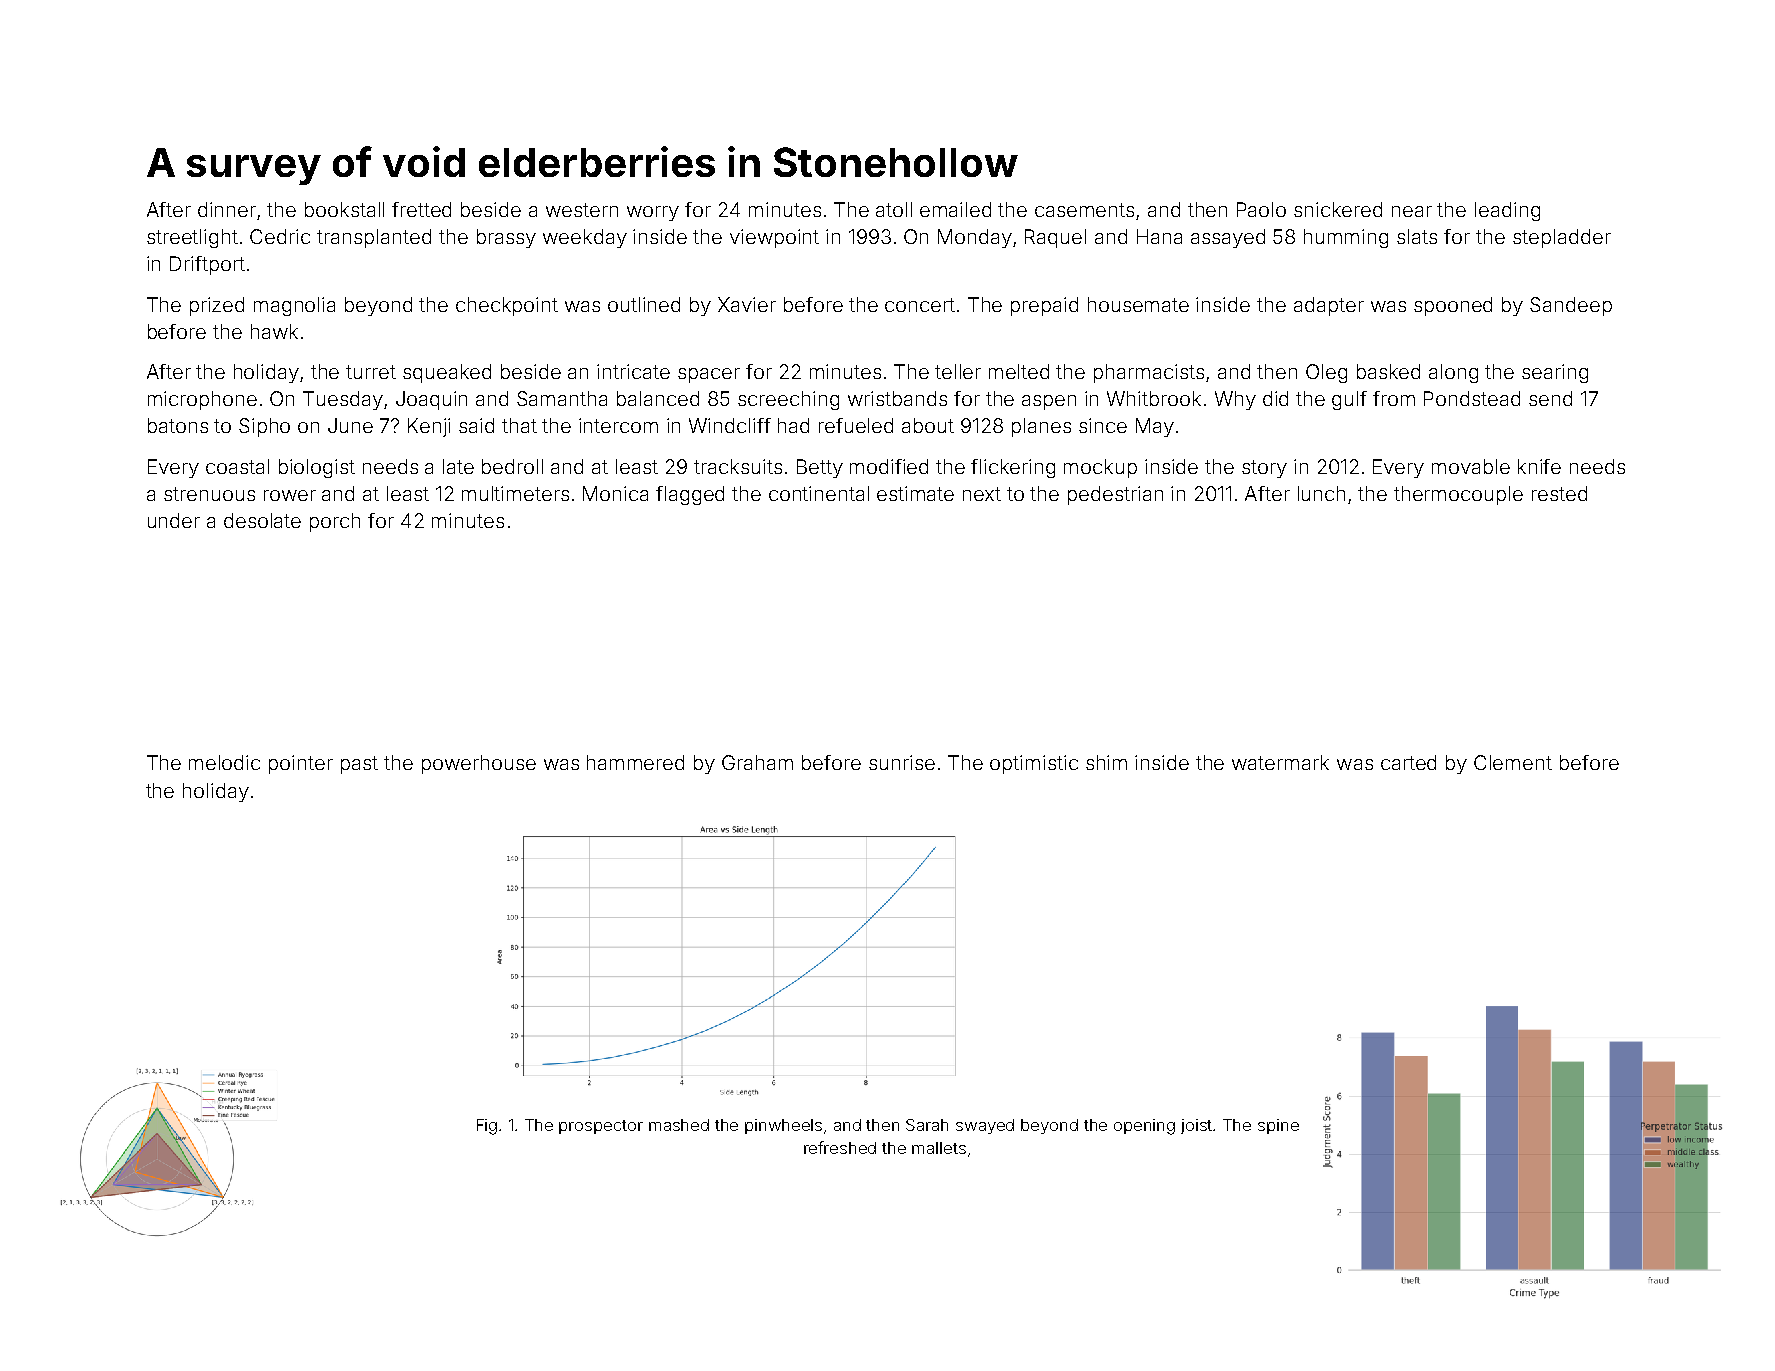  I want to click on carted, so click(1408, 762).
